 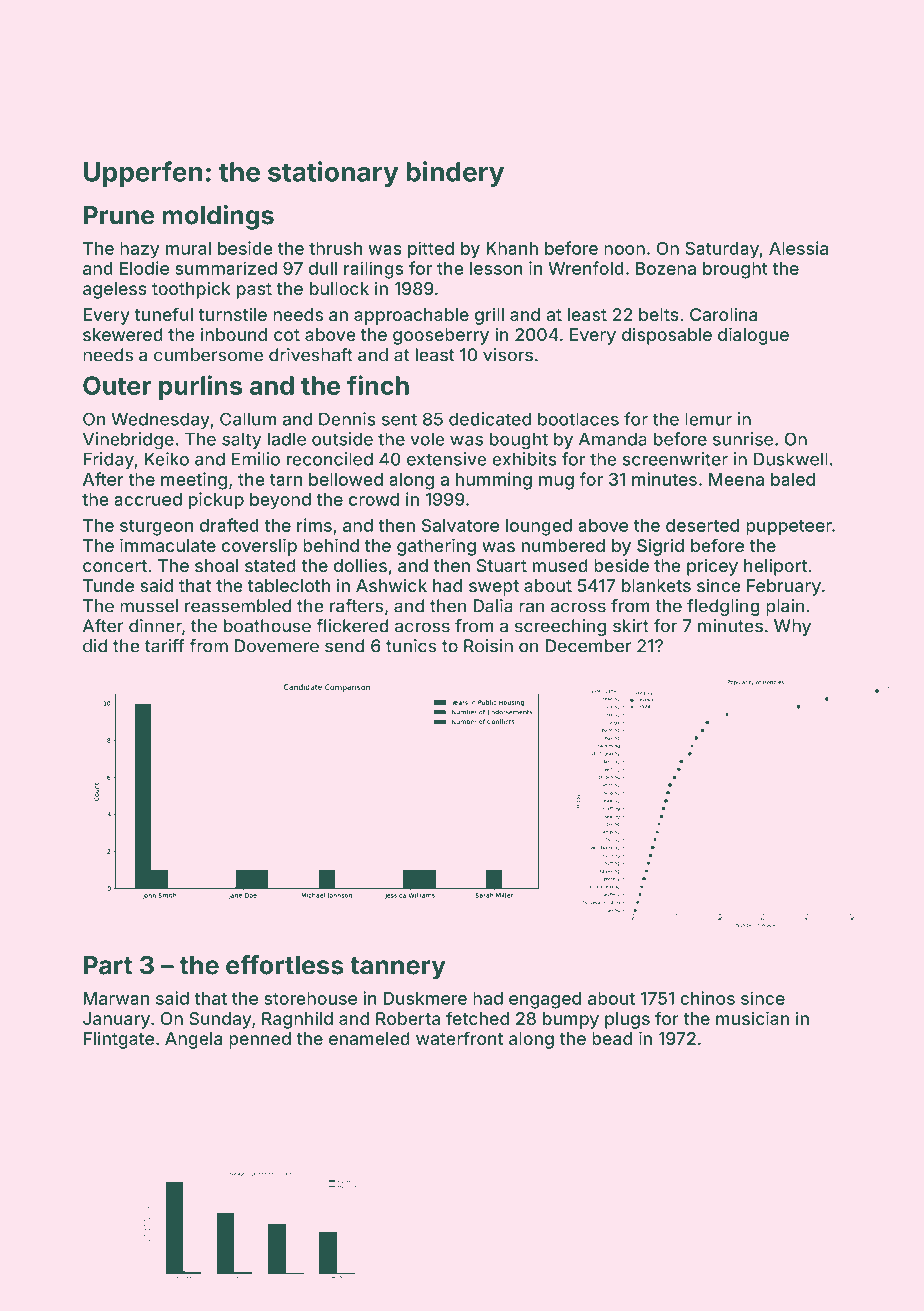 What do you see at coordinates (792, 627) in the screenshot?
I see `Why` at bounding box center [792, 627].
